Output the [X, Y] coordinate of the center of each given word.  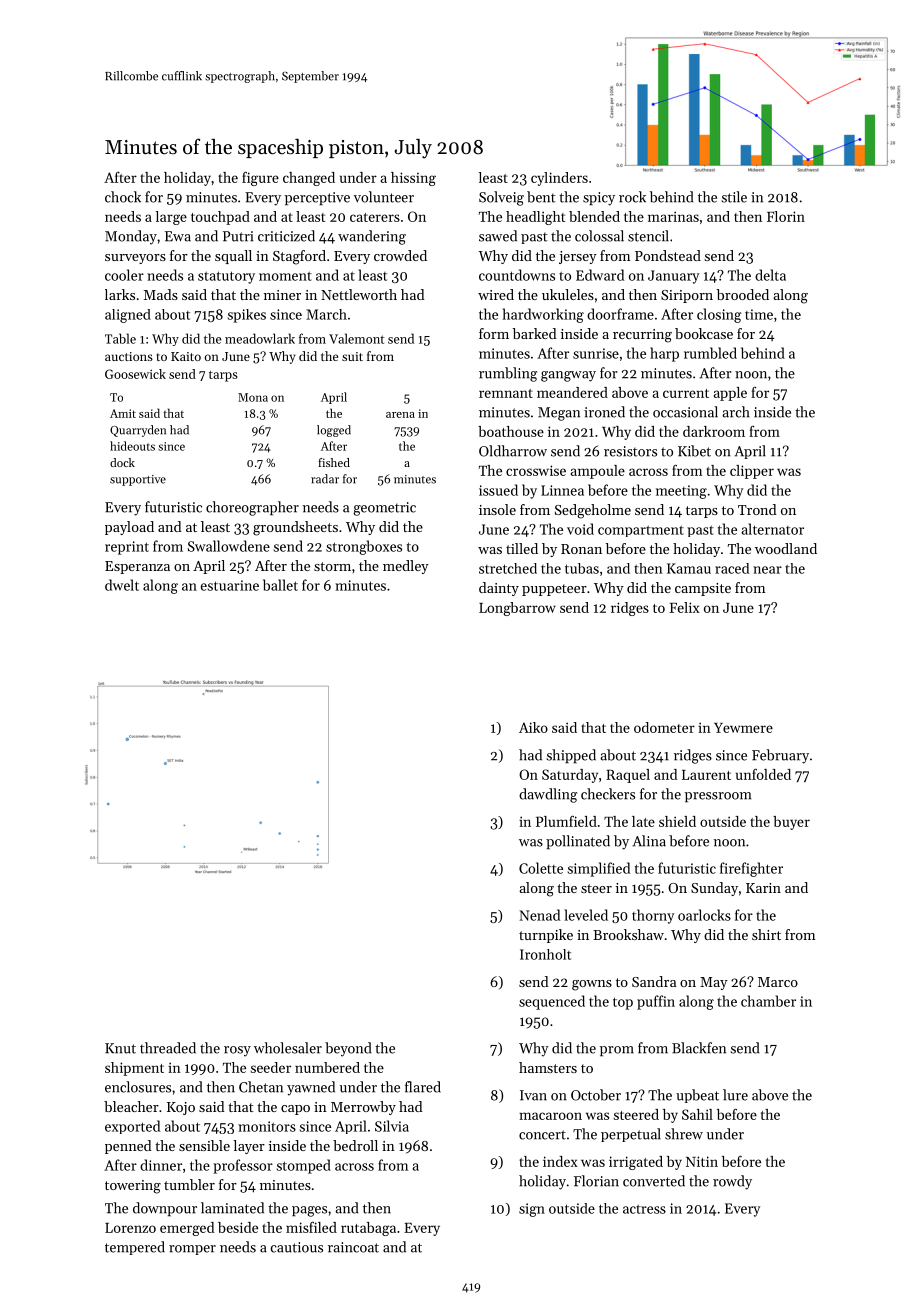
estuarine [230, 585]
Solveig [501, 198]
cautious [297, 1247]
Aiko [533, 727]
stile [734, 197]
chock [123, 197]
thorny [653, 916]
